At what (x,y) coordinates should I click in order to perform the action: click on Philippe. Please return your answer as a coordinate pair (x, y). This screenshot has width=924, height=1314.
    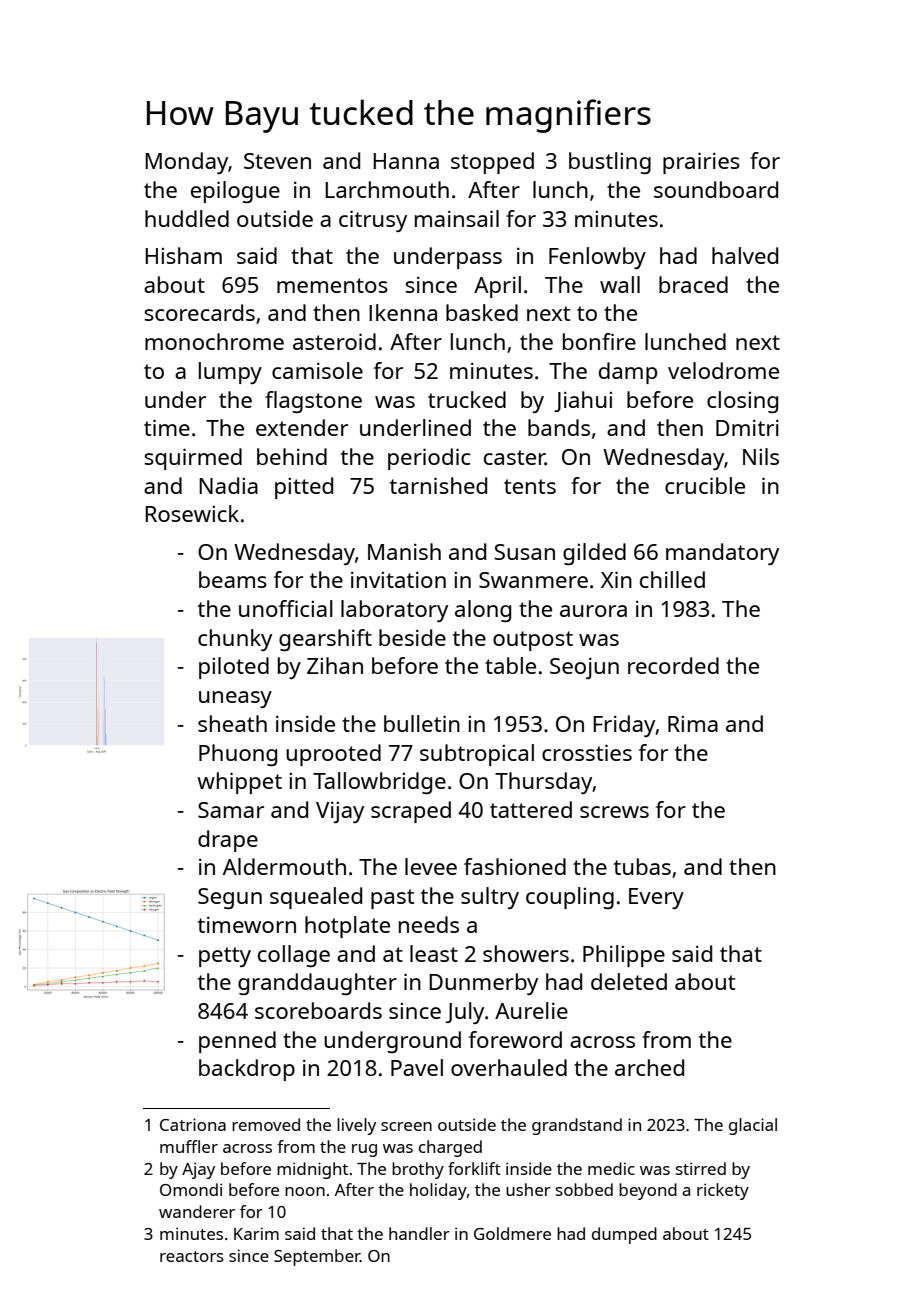
    Looking at the image, I should click on (624, 956).
